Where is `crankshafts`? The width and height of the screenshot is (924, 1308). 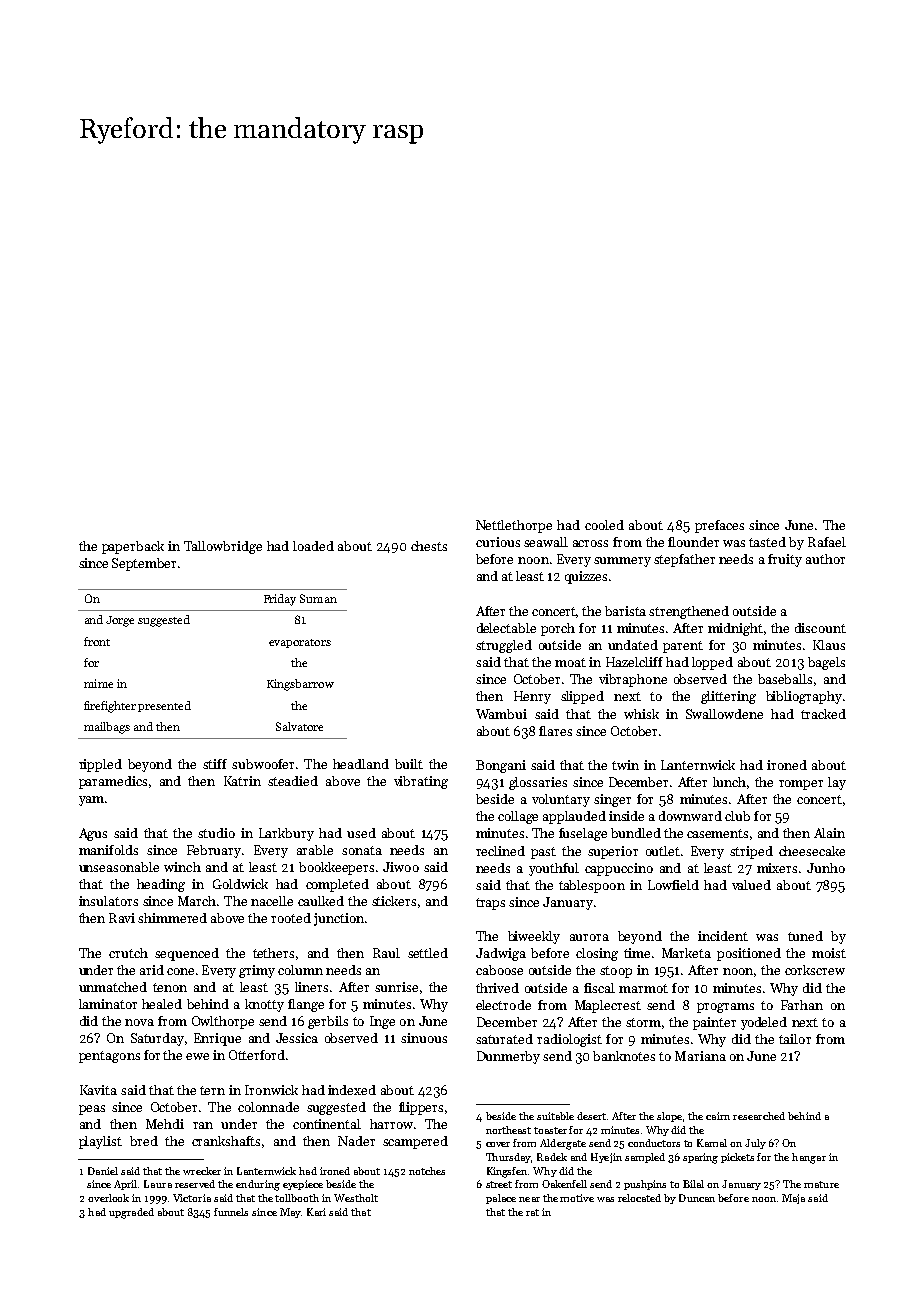 crankshafts is located at coordinates (226, 1141).
